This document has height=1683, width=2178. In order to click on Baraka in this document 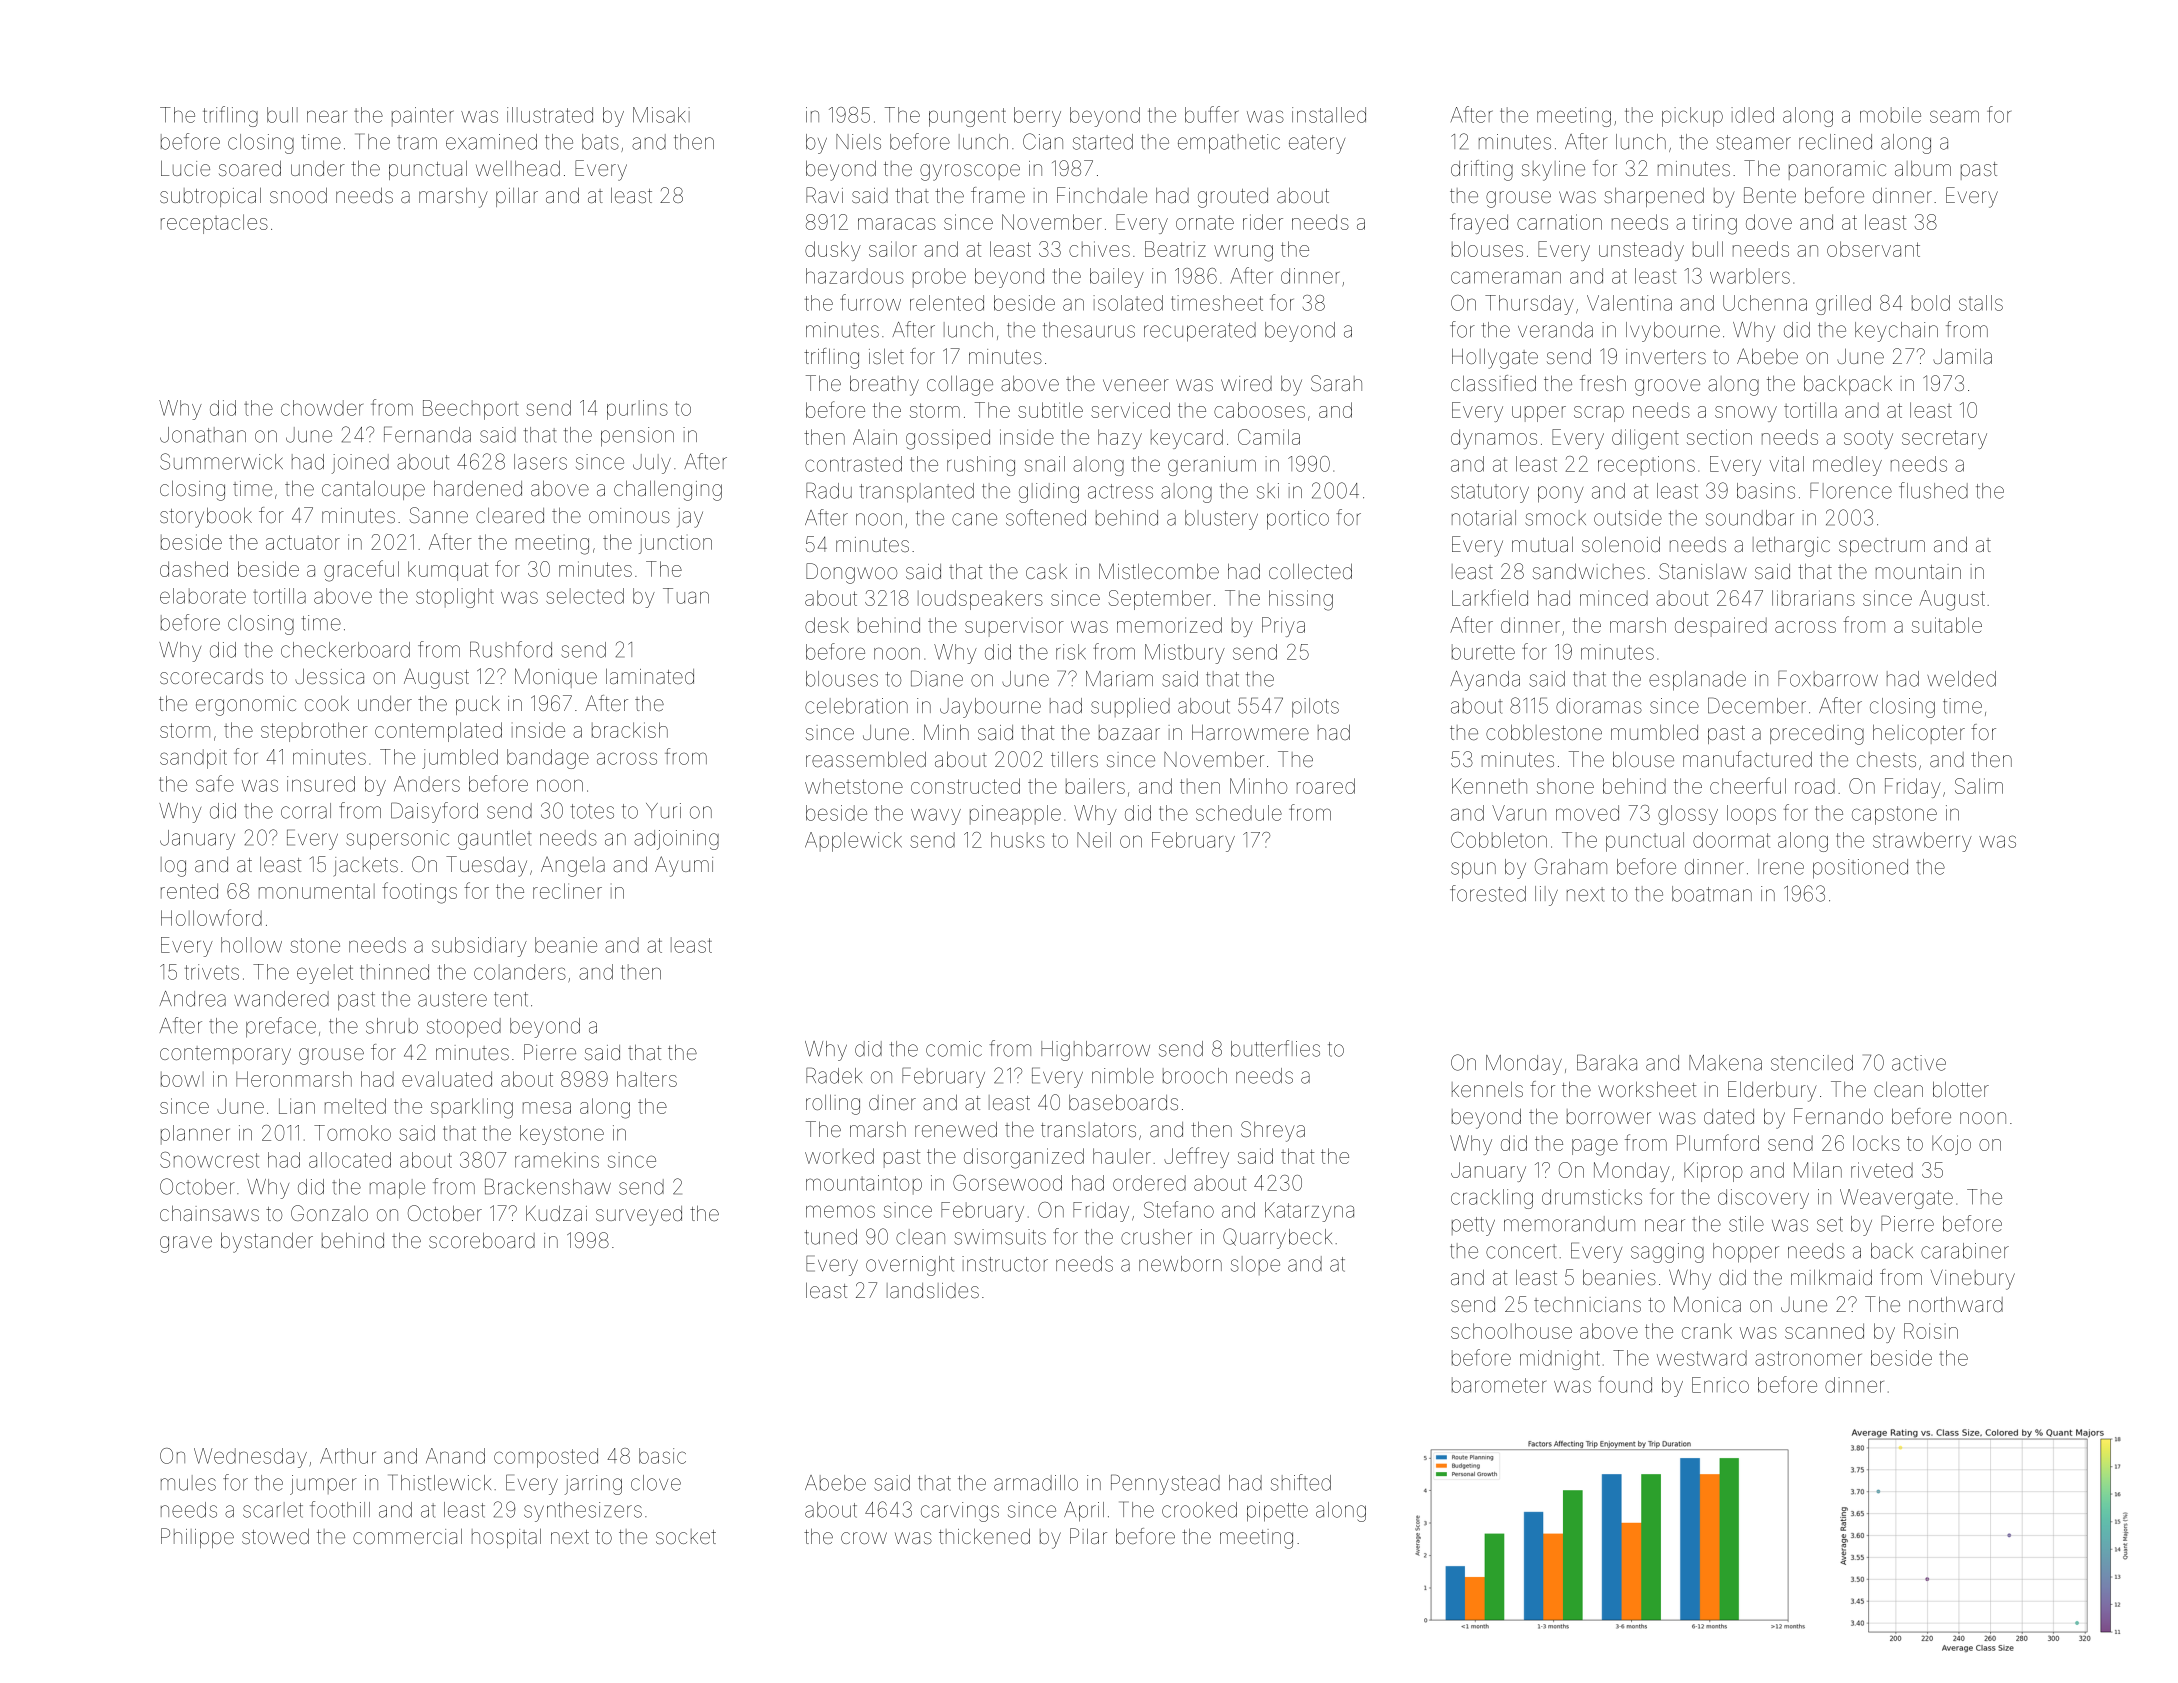, I will do `click(1607, 1062)`.
